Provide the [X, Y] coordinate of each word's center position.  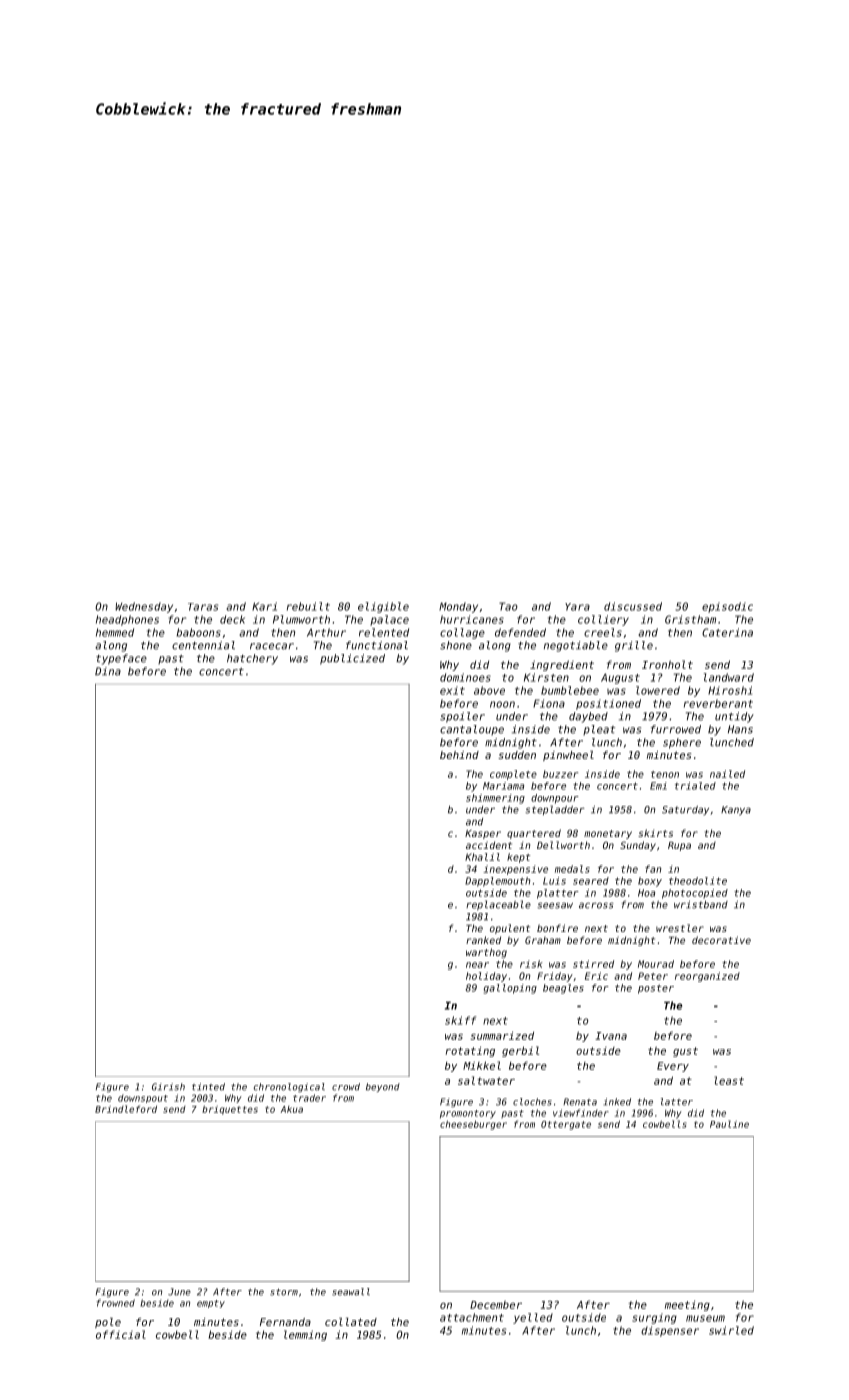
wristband [701, 905]
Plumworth [301, 619]
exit [452, 690]
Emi [658, 786]
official [121, 1334]
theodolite [698, 881]
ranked [483, 940]
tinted [208, 1087]
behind [459, 755]
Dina [108, 671]
